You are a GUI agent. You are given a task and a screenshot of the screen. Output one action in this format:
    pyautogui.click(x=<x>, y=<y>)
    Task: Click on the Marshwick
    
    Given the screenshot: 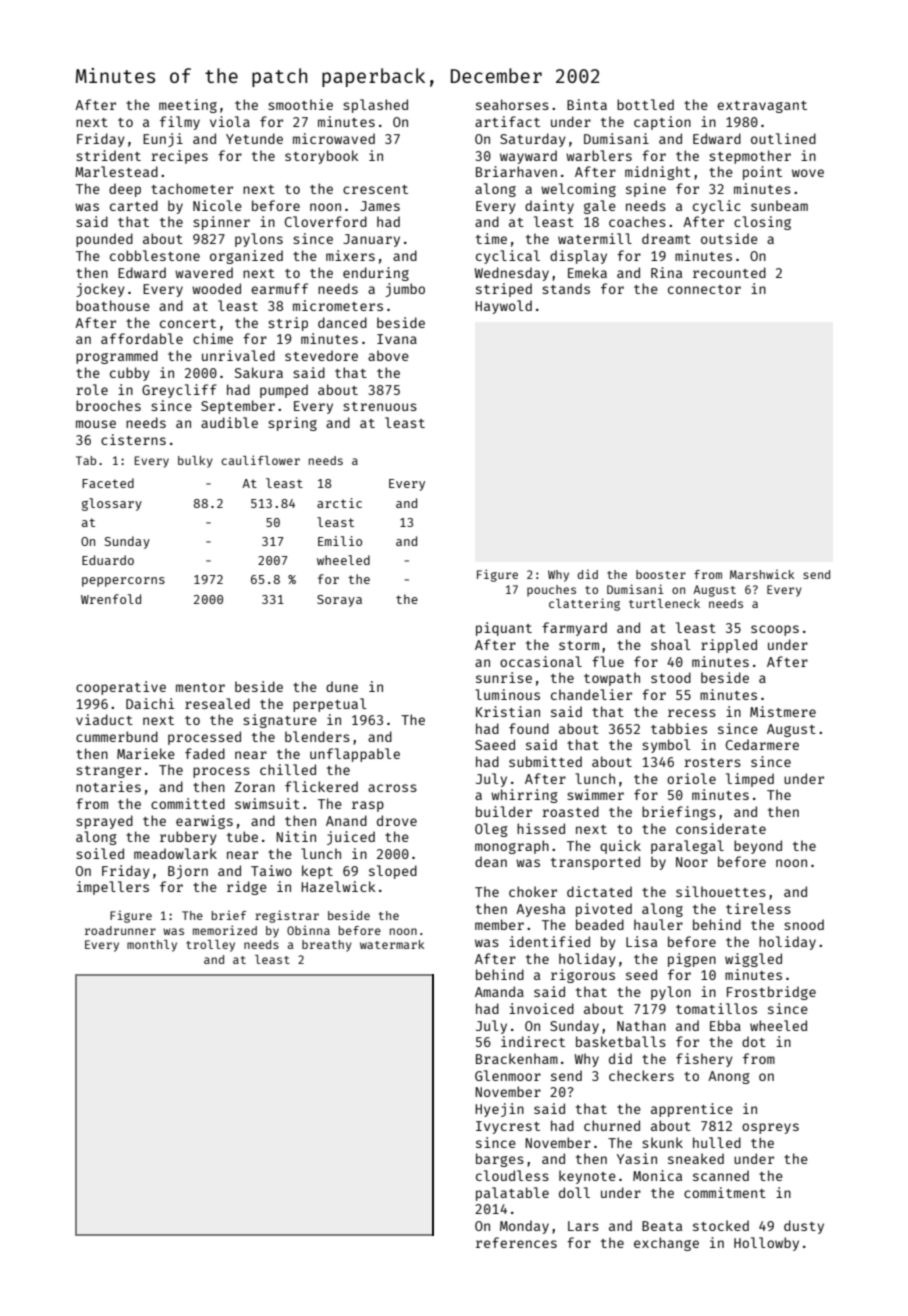 What is the action you would take?
    pyautogui.click(x=762, y=574)
